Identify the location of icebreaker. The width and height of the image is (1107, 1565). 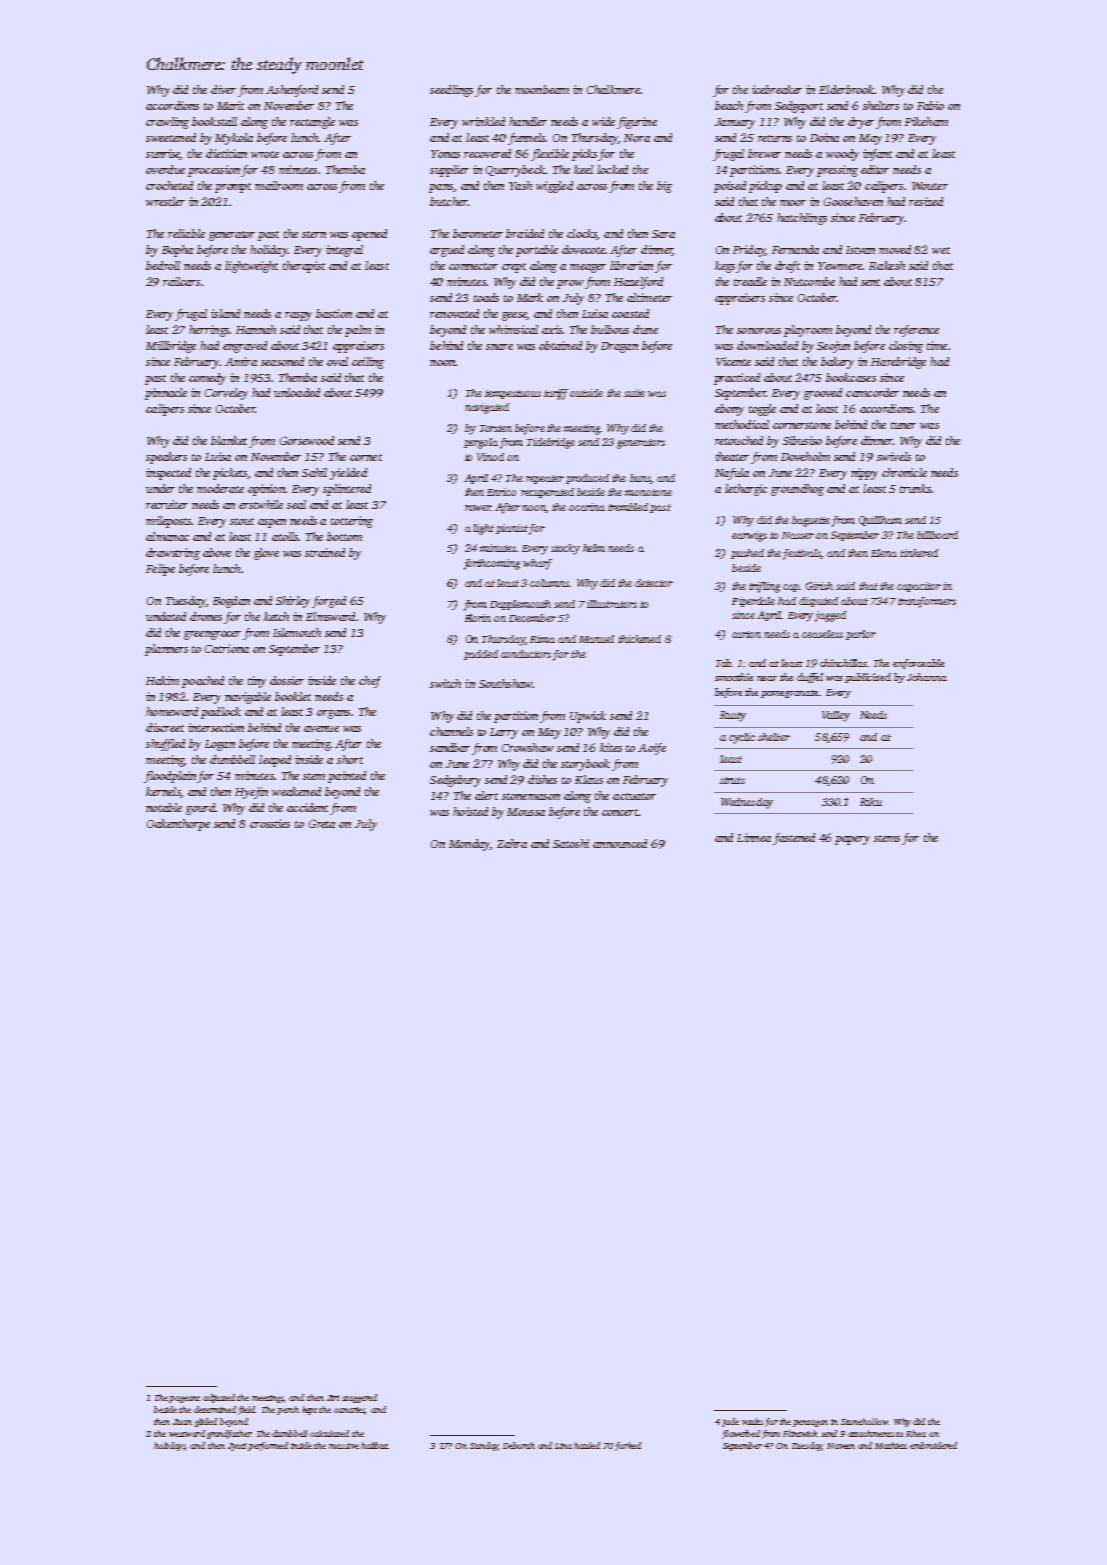
(777, 89).
